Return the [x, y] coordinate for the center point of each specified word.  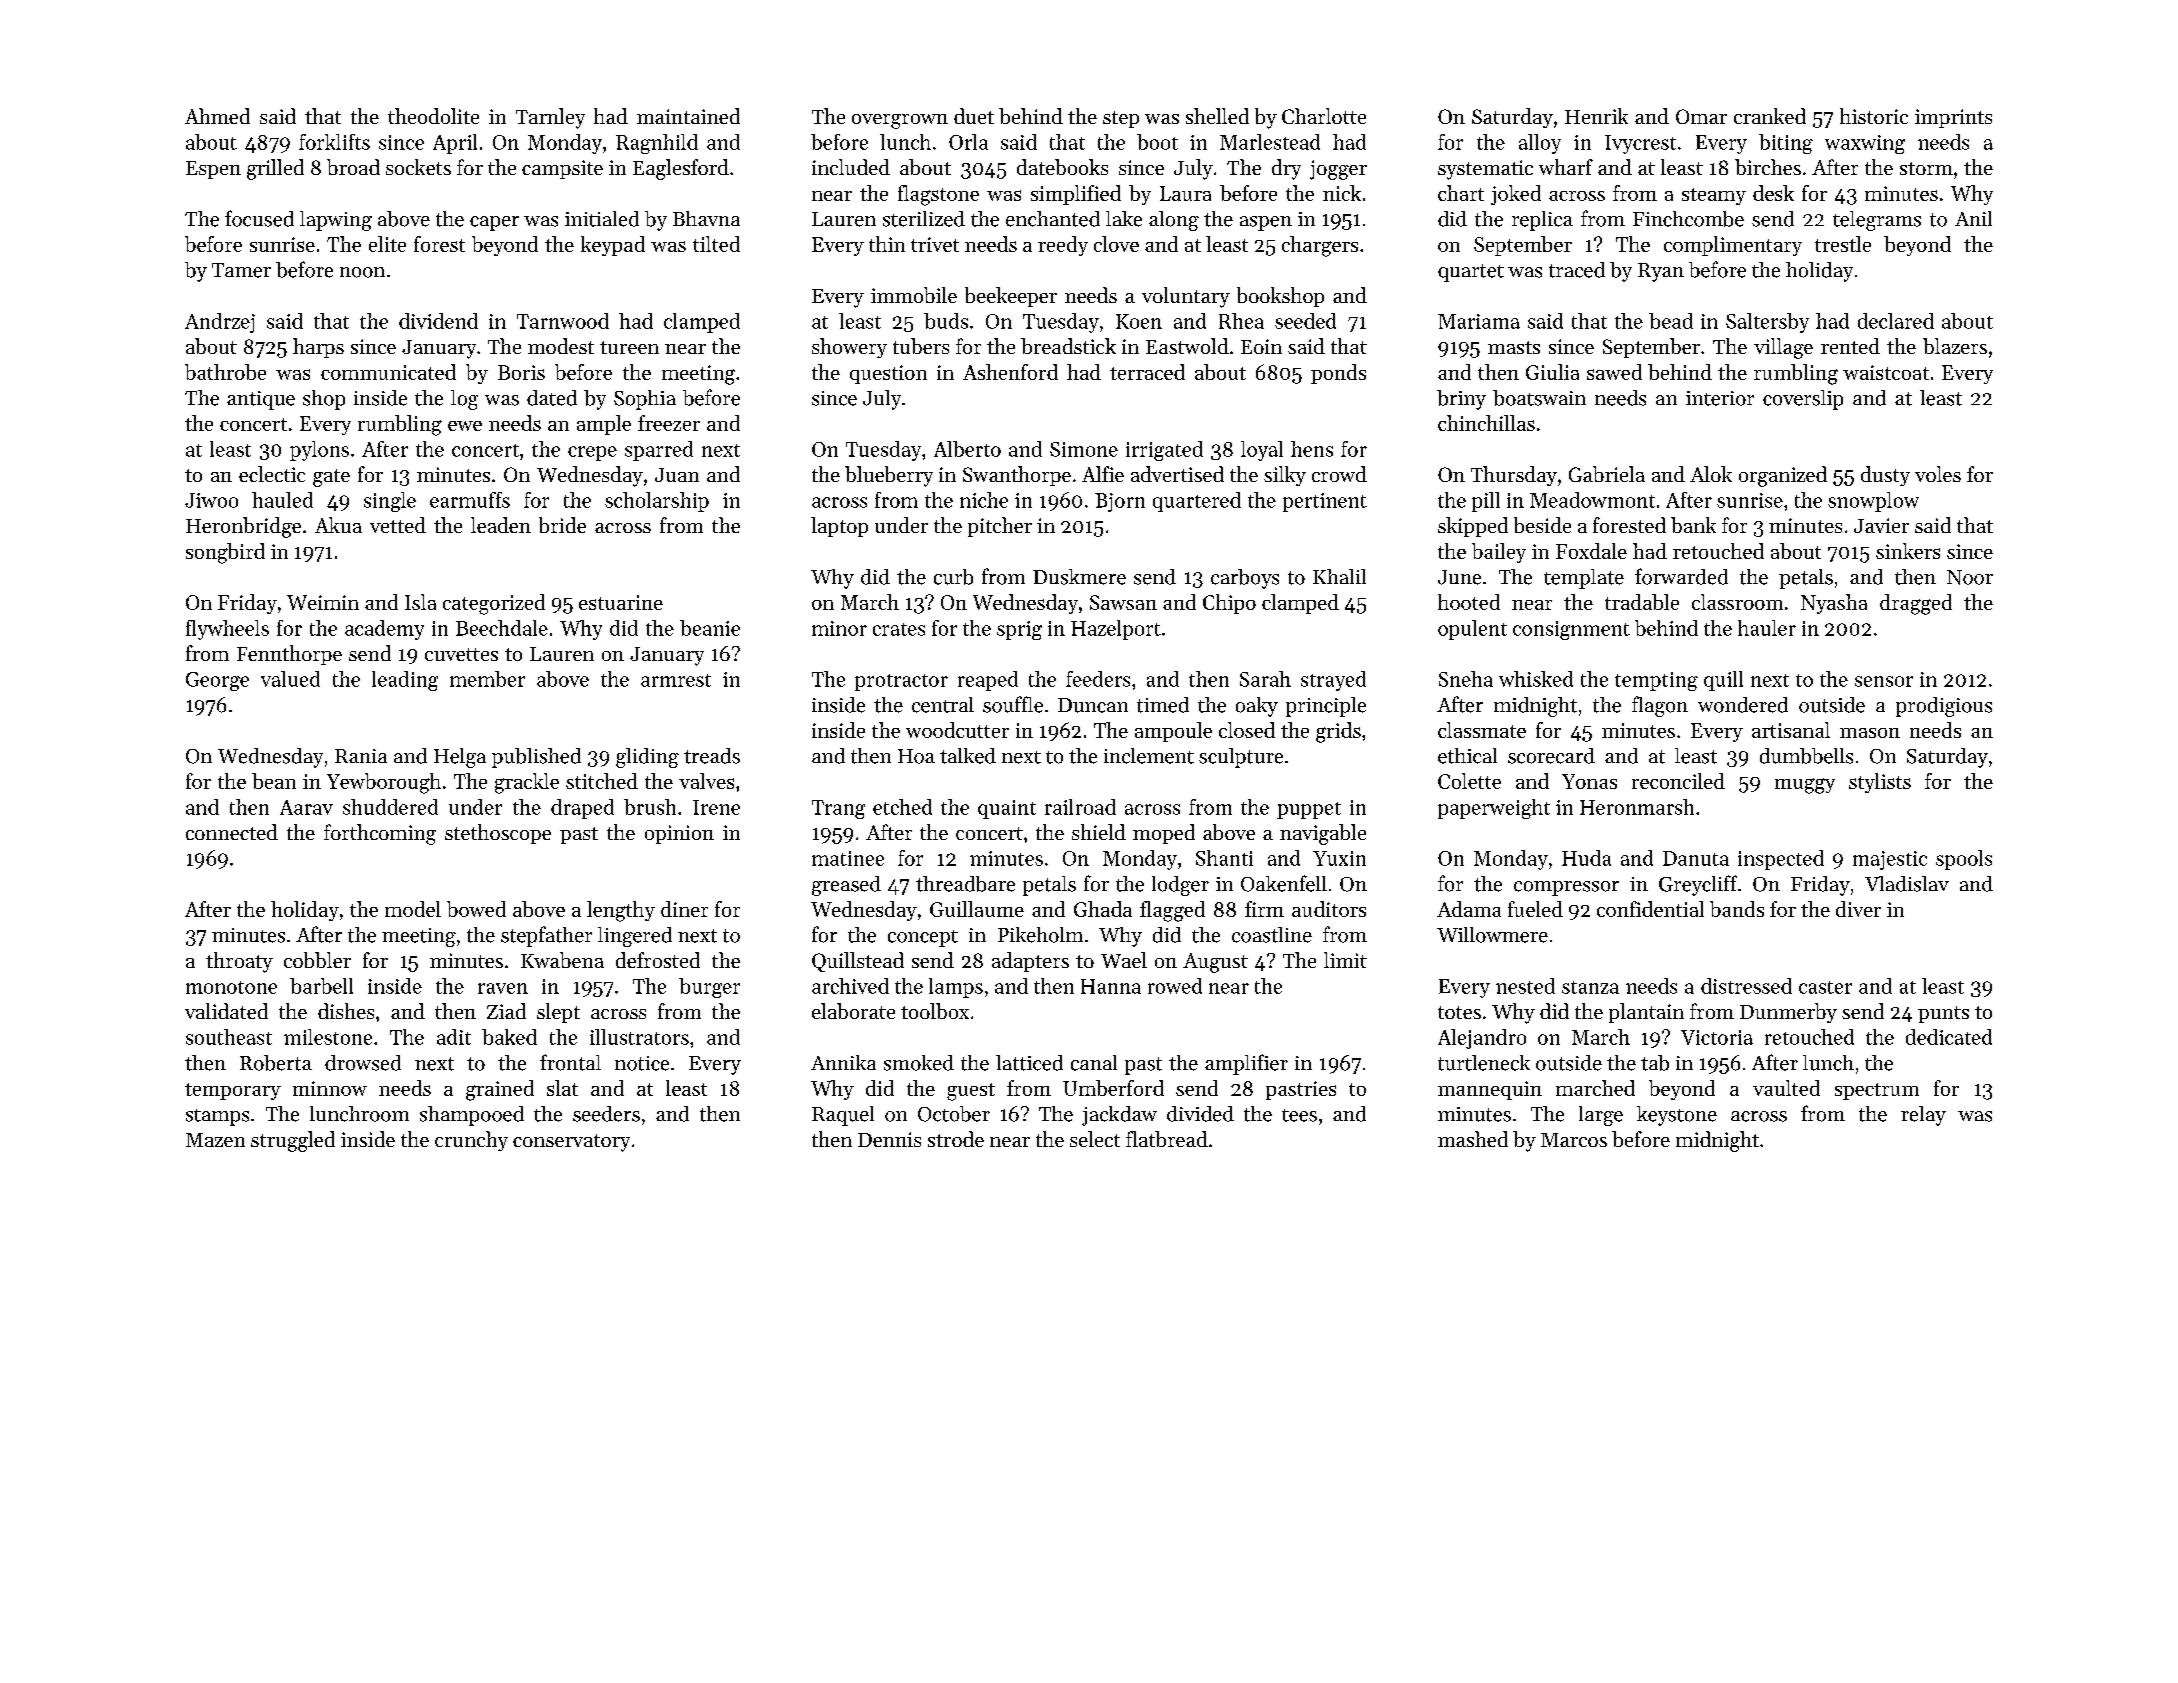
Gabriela [1607, 474]
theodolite [433, 116]
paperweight [1494, 809]
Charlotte [1324, 116]
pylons [319, 451]
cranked [1770, 116]
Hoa [916, 756]
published [536, 758]
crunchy [471, 1141]
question [888, 374]
